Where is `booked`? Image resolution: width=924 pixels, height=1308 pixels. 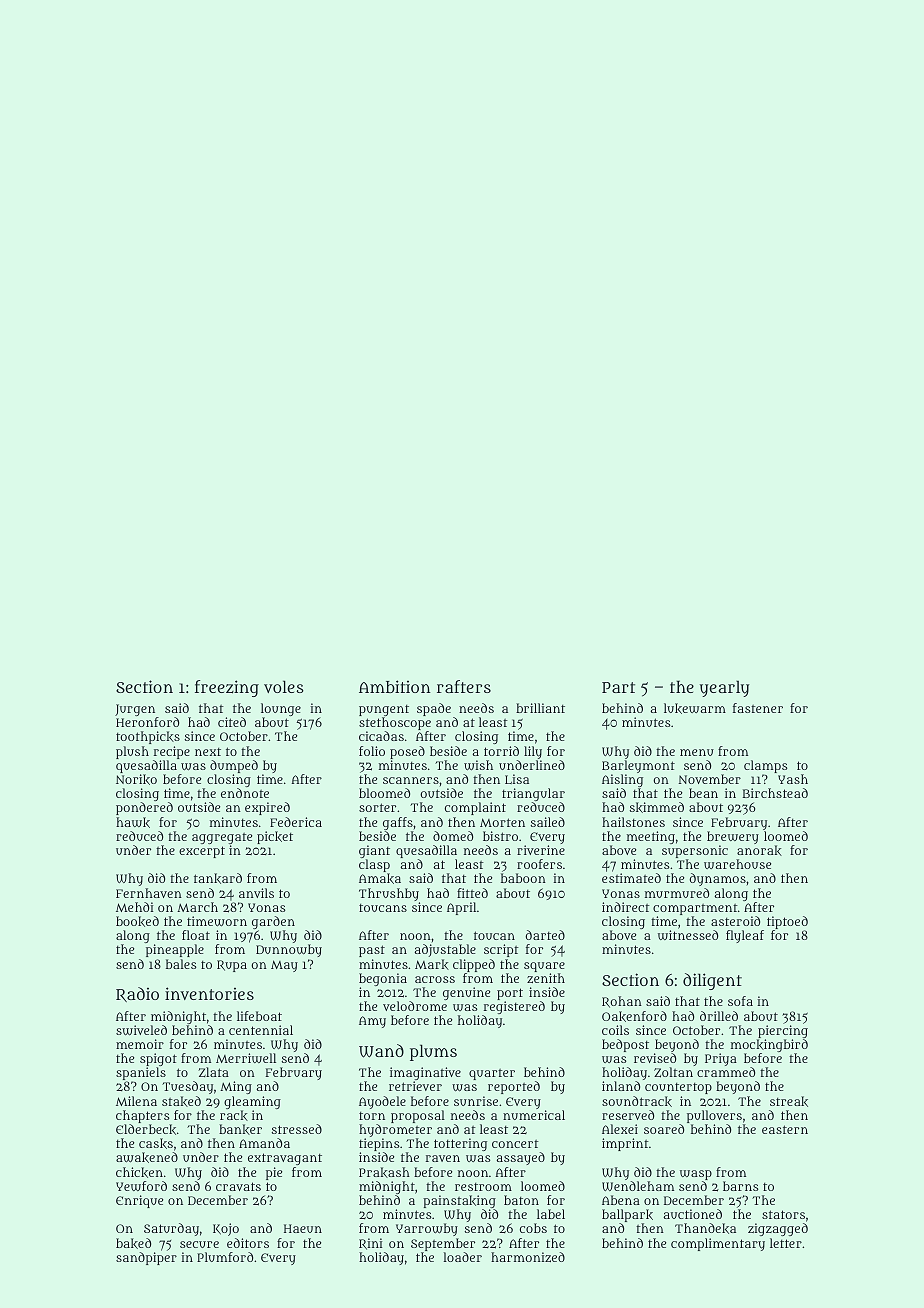 booked is located at coordinates (137, 921).
